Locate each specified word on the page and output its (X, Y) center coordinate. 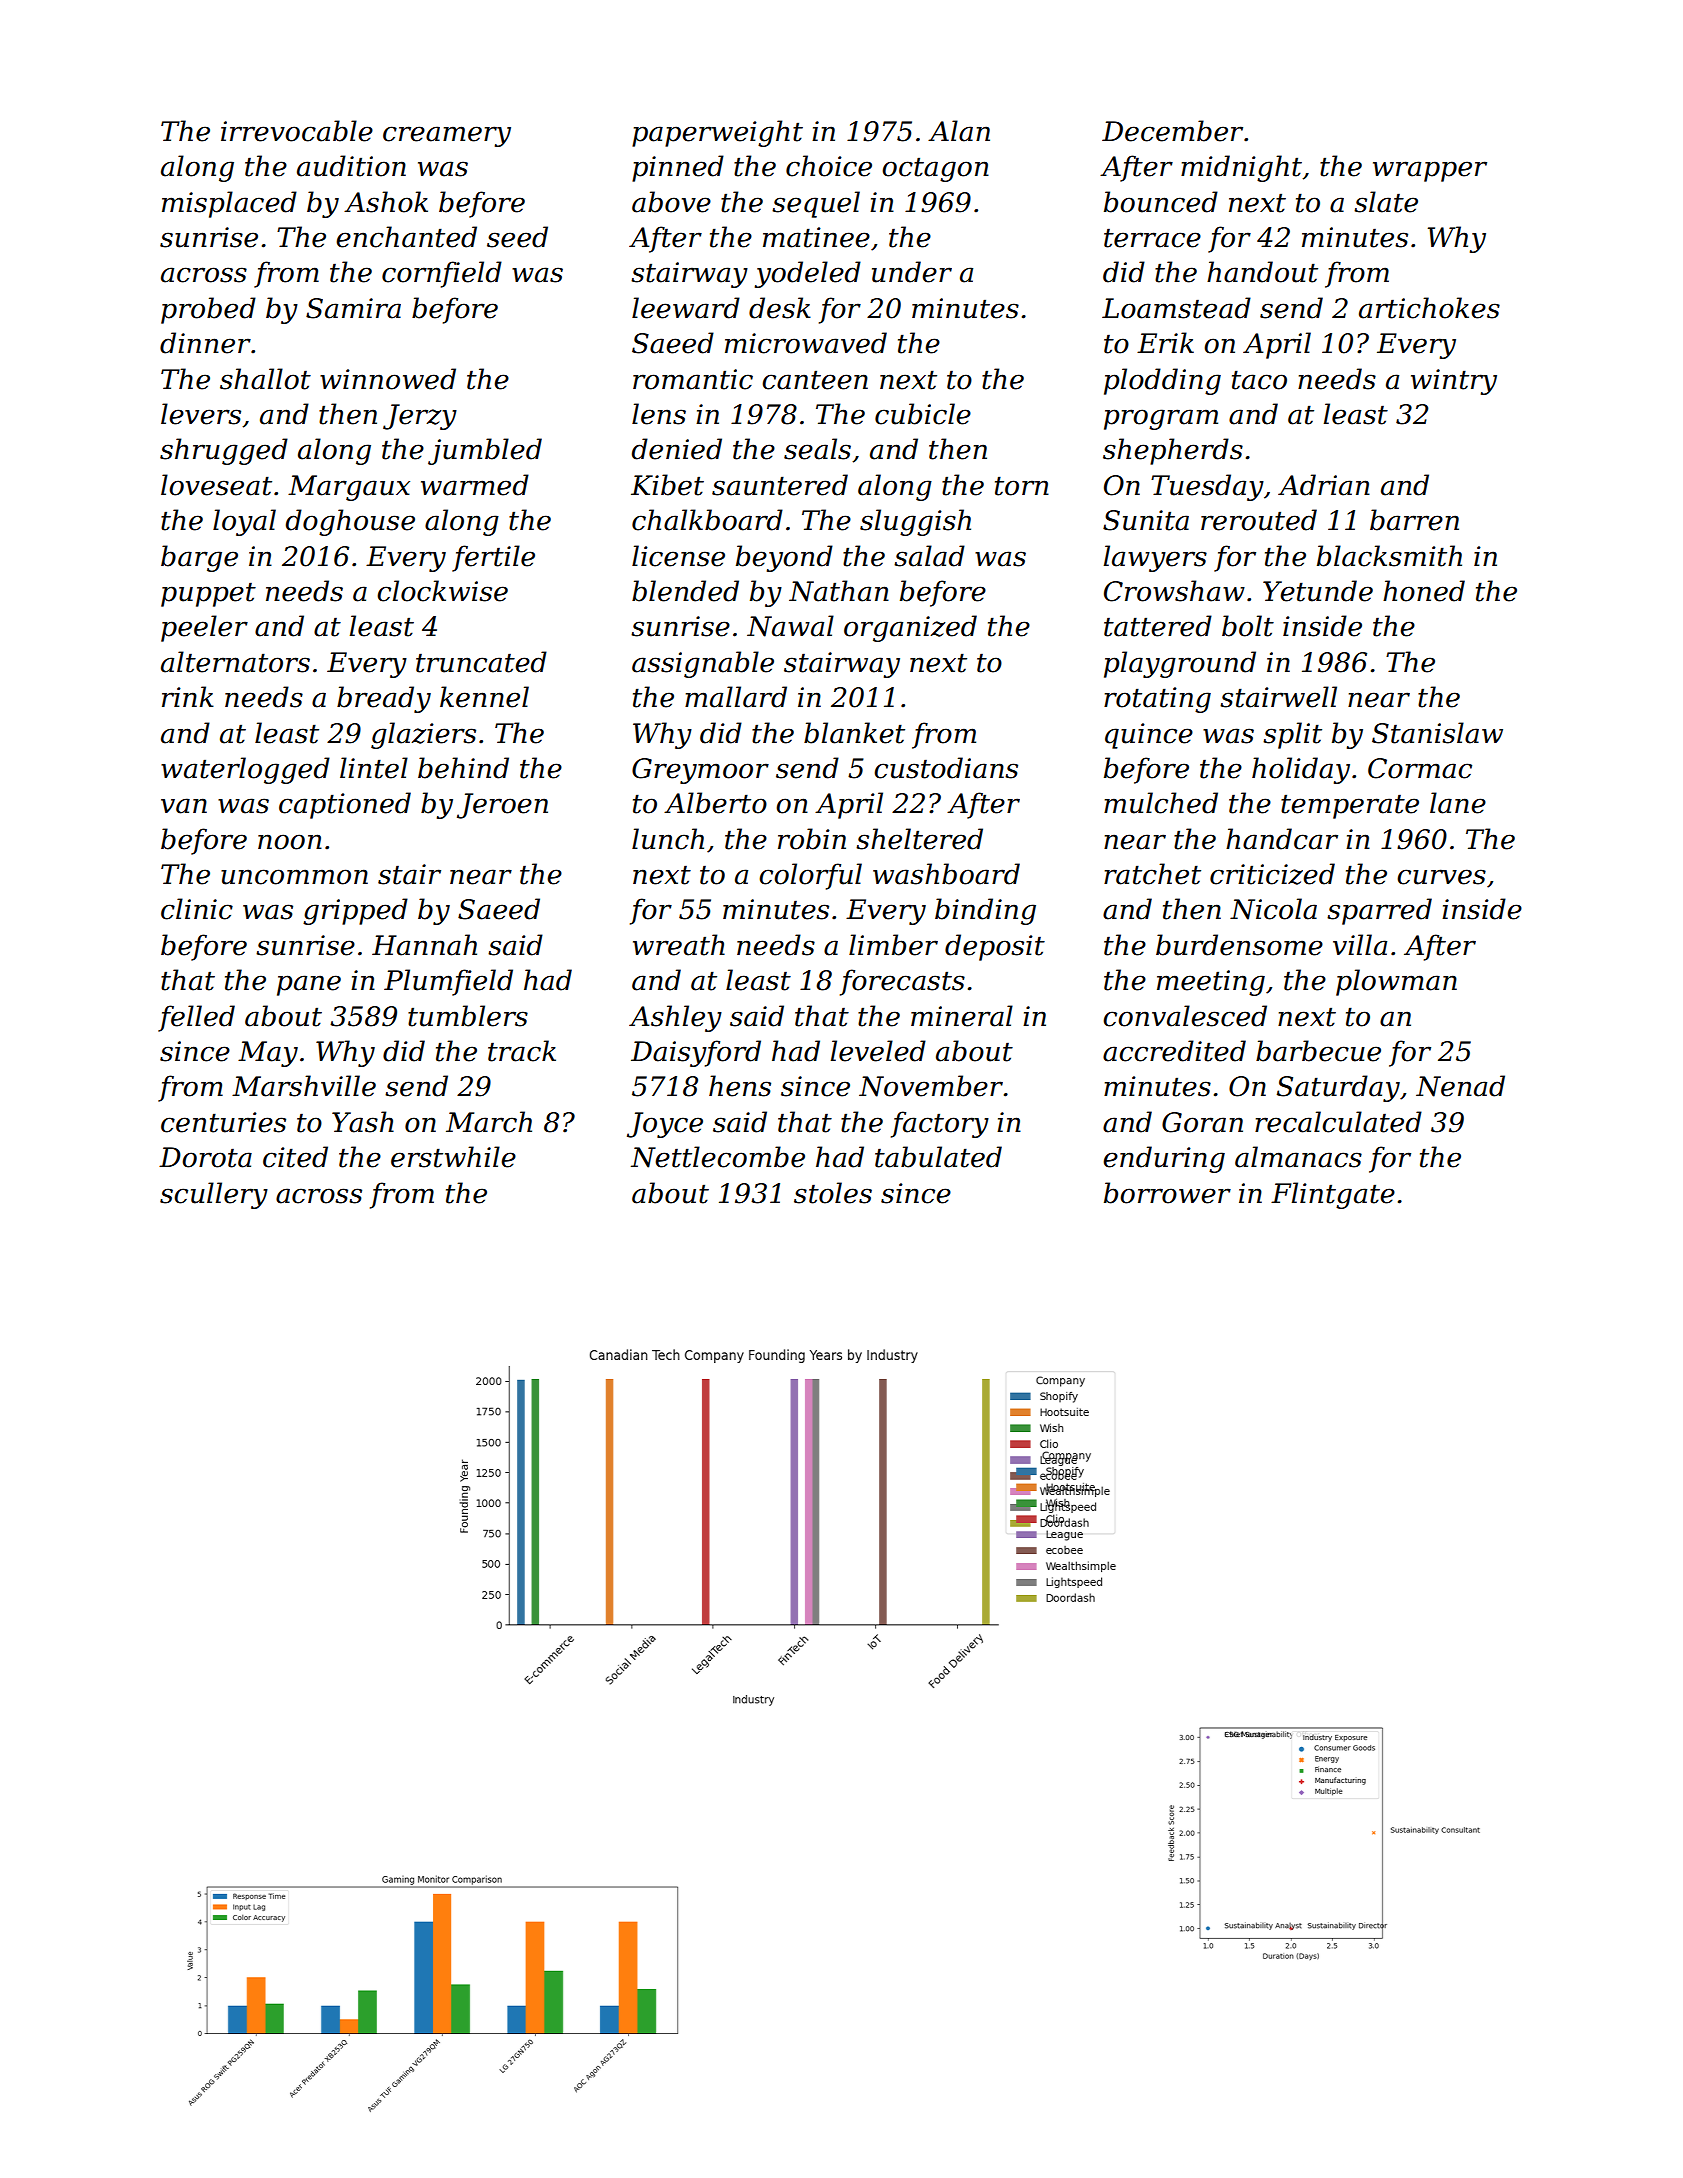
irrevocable (297, 131)
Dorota (205, 1157)
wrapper (1430, 171)
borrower (1167, 1193)
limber (893, 945)
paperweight (717, 133)
